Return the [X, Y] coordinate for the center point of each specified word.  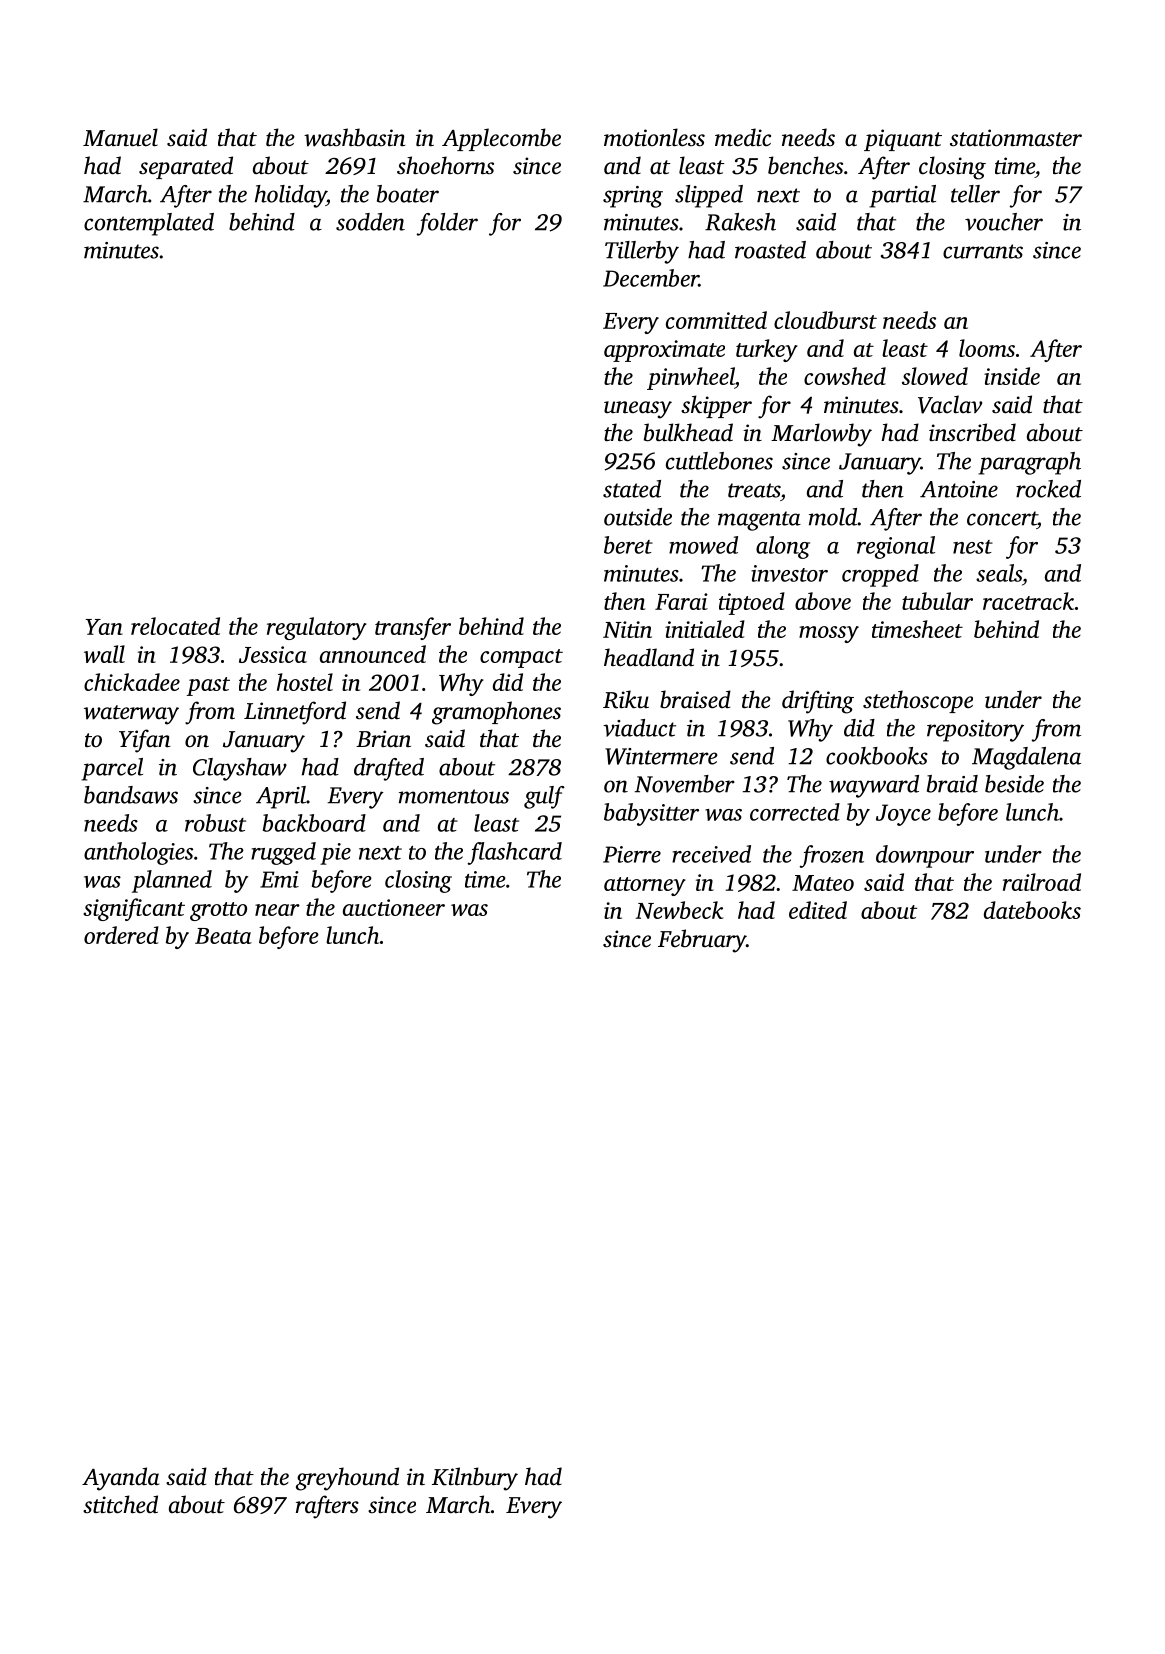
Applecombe [501, 139]
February [702, 941]
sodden [370, 222]
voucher [1004, 222]
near [277, 910]
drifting [818, 702]
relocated [175, 626]
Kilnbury [475, 1479]
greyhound [347, 1479]
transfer [413, 628]
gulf [544, 797]
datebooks [1032, 910]
